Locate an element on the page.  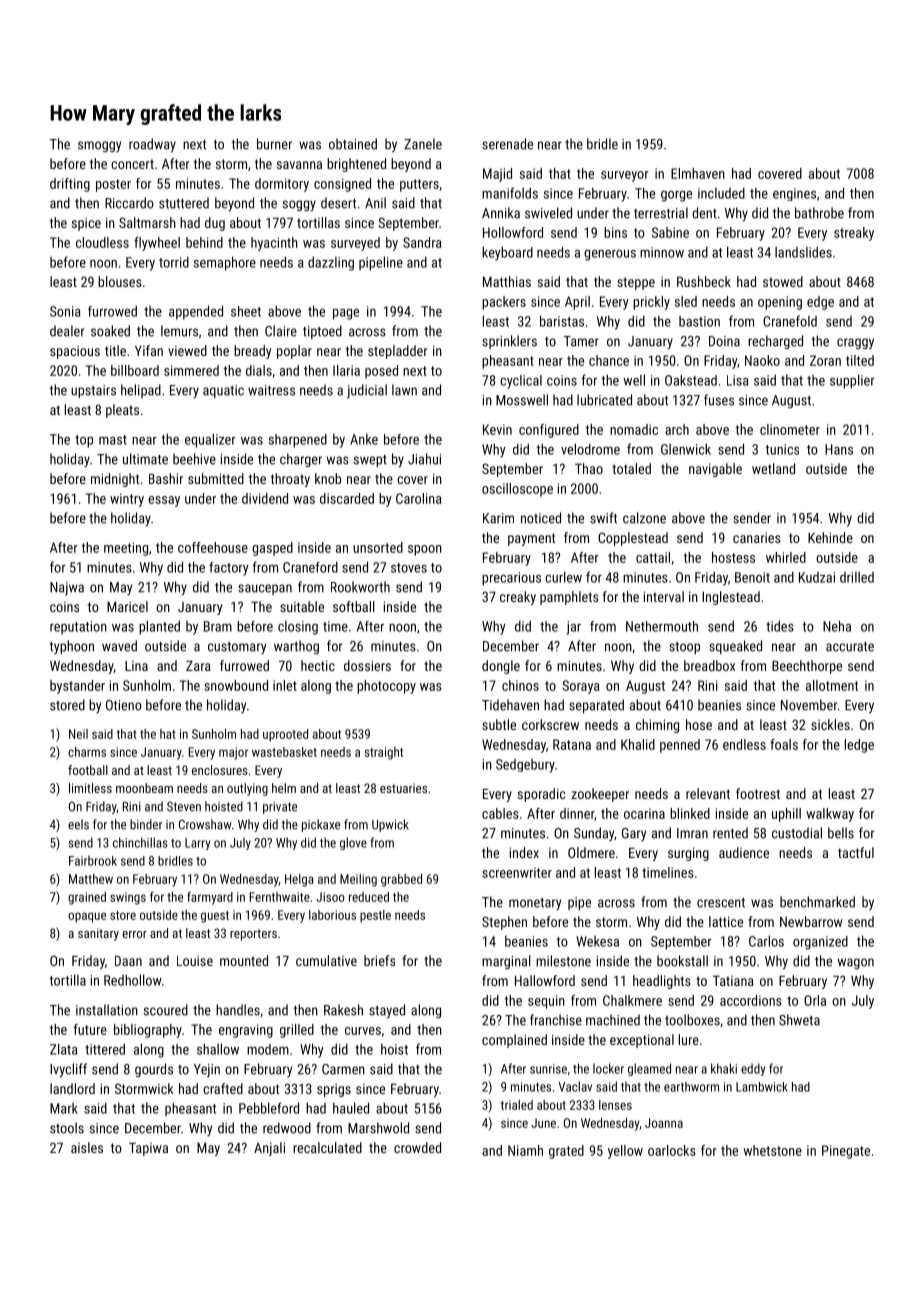
scoured is located at coordinates (166, 1010).
